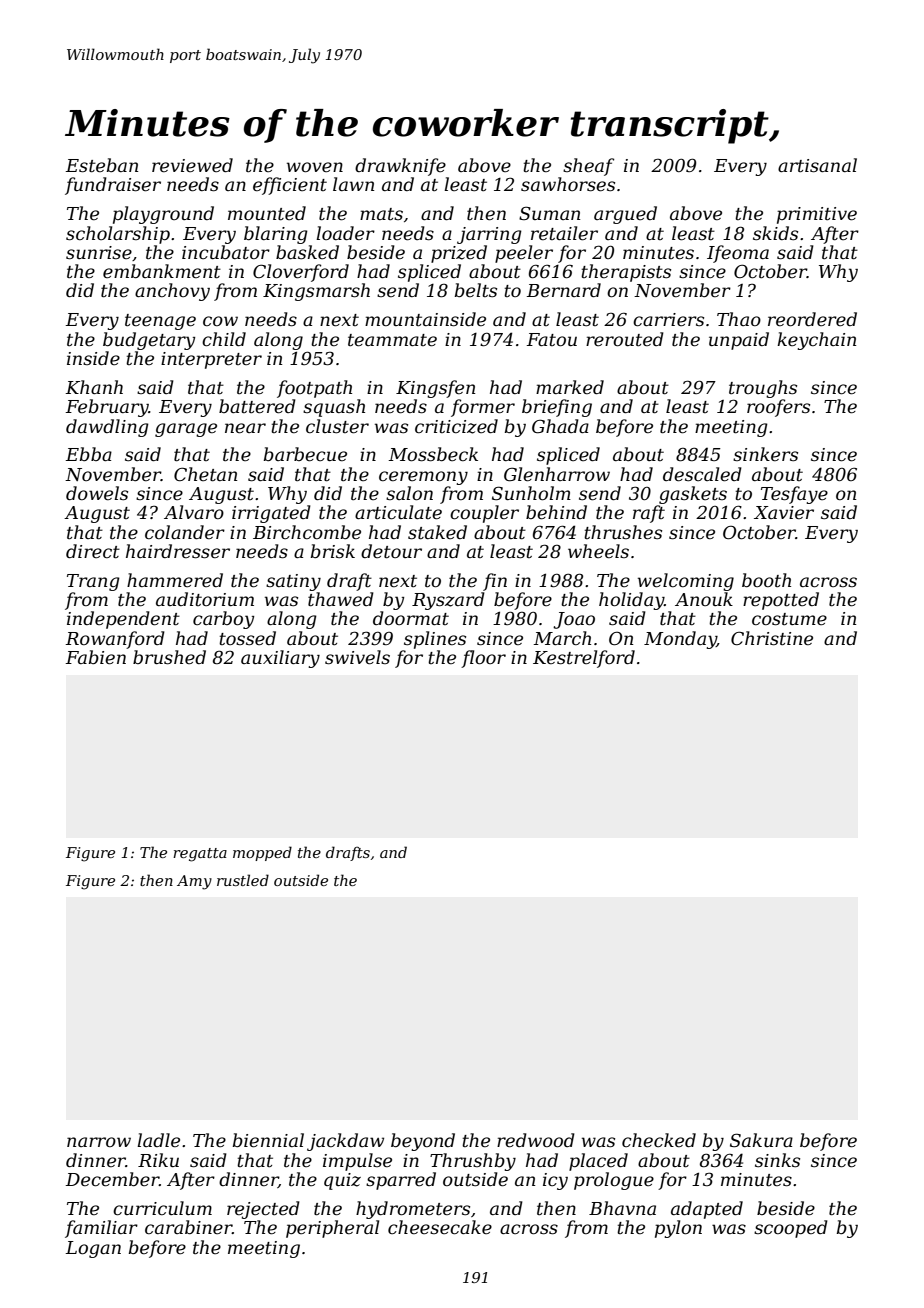 Image resolution: width=924 pixels, height=1308 pixels. What do you see at coordinates (223, 620) in the screenshot?
I see `carboy` at bounding box center [223, 620].
